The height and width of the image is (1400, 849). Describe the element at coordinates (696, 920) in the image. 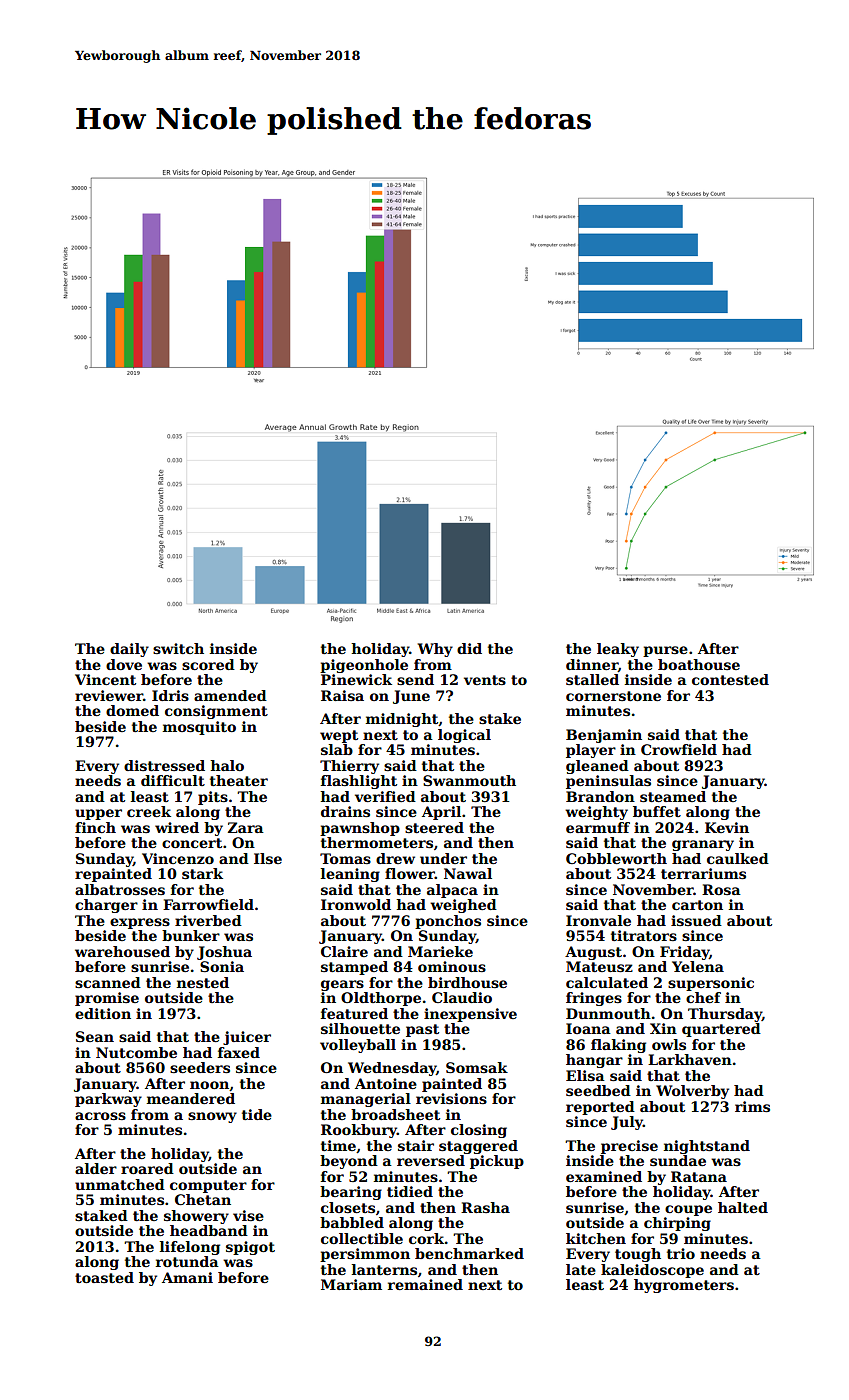

I see `issued` at that location.
